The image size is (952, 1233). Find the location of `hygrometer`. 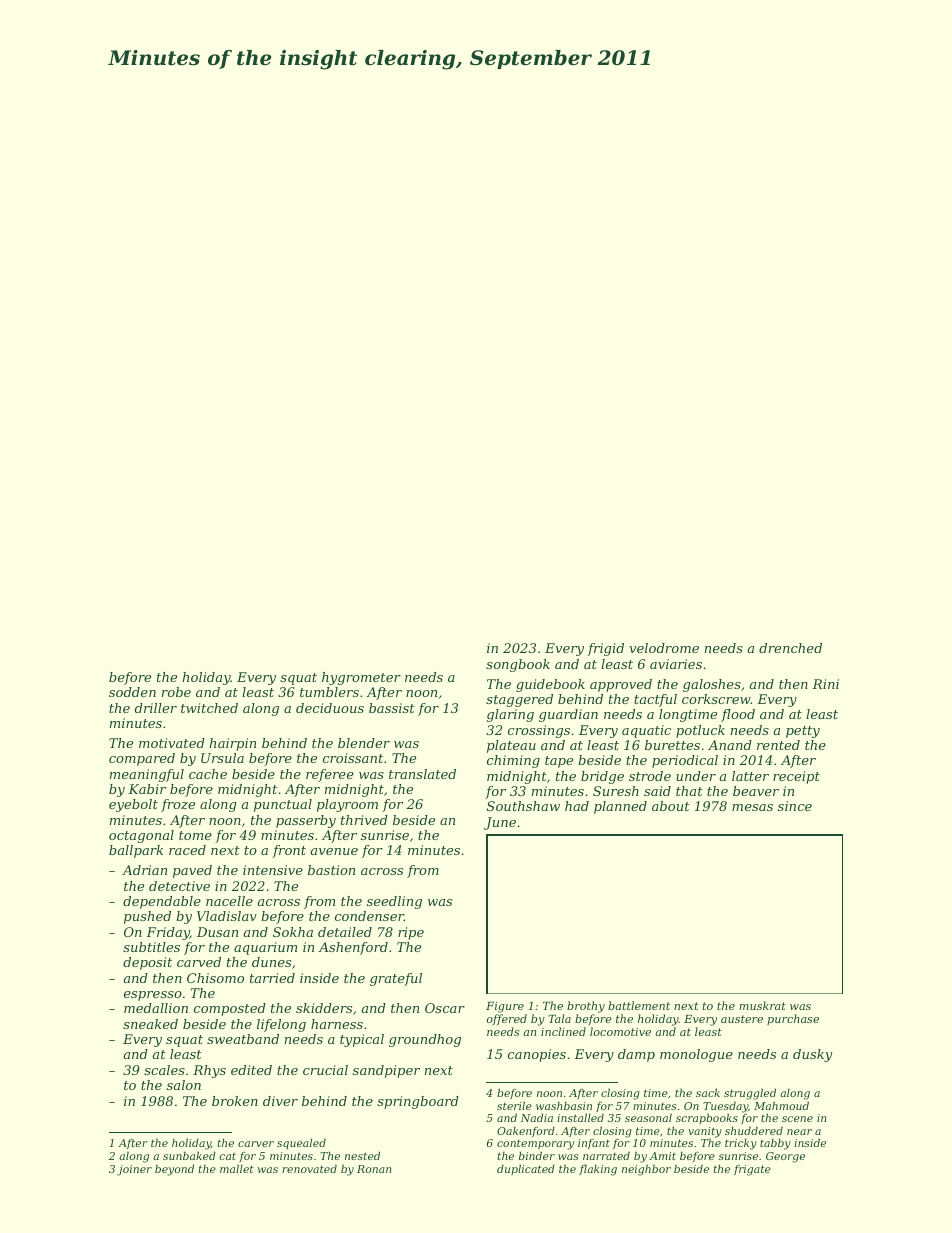

hygrometer is located at coordinates (361, 678).
